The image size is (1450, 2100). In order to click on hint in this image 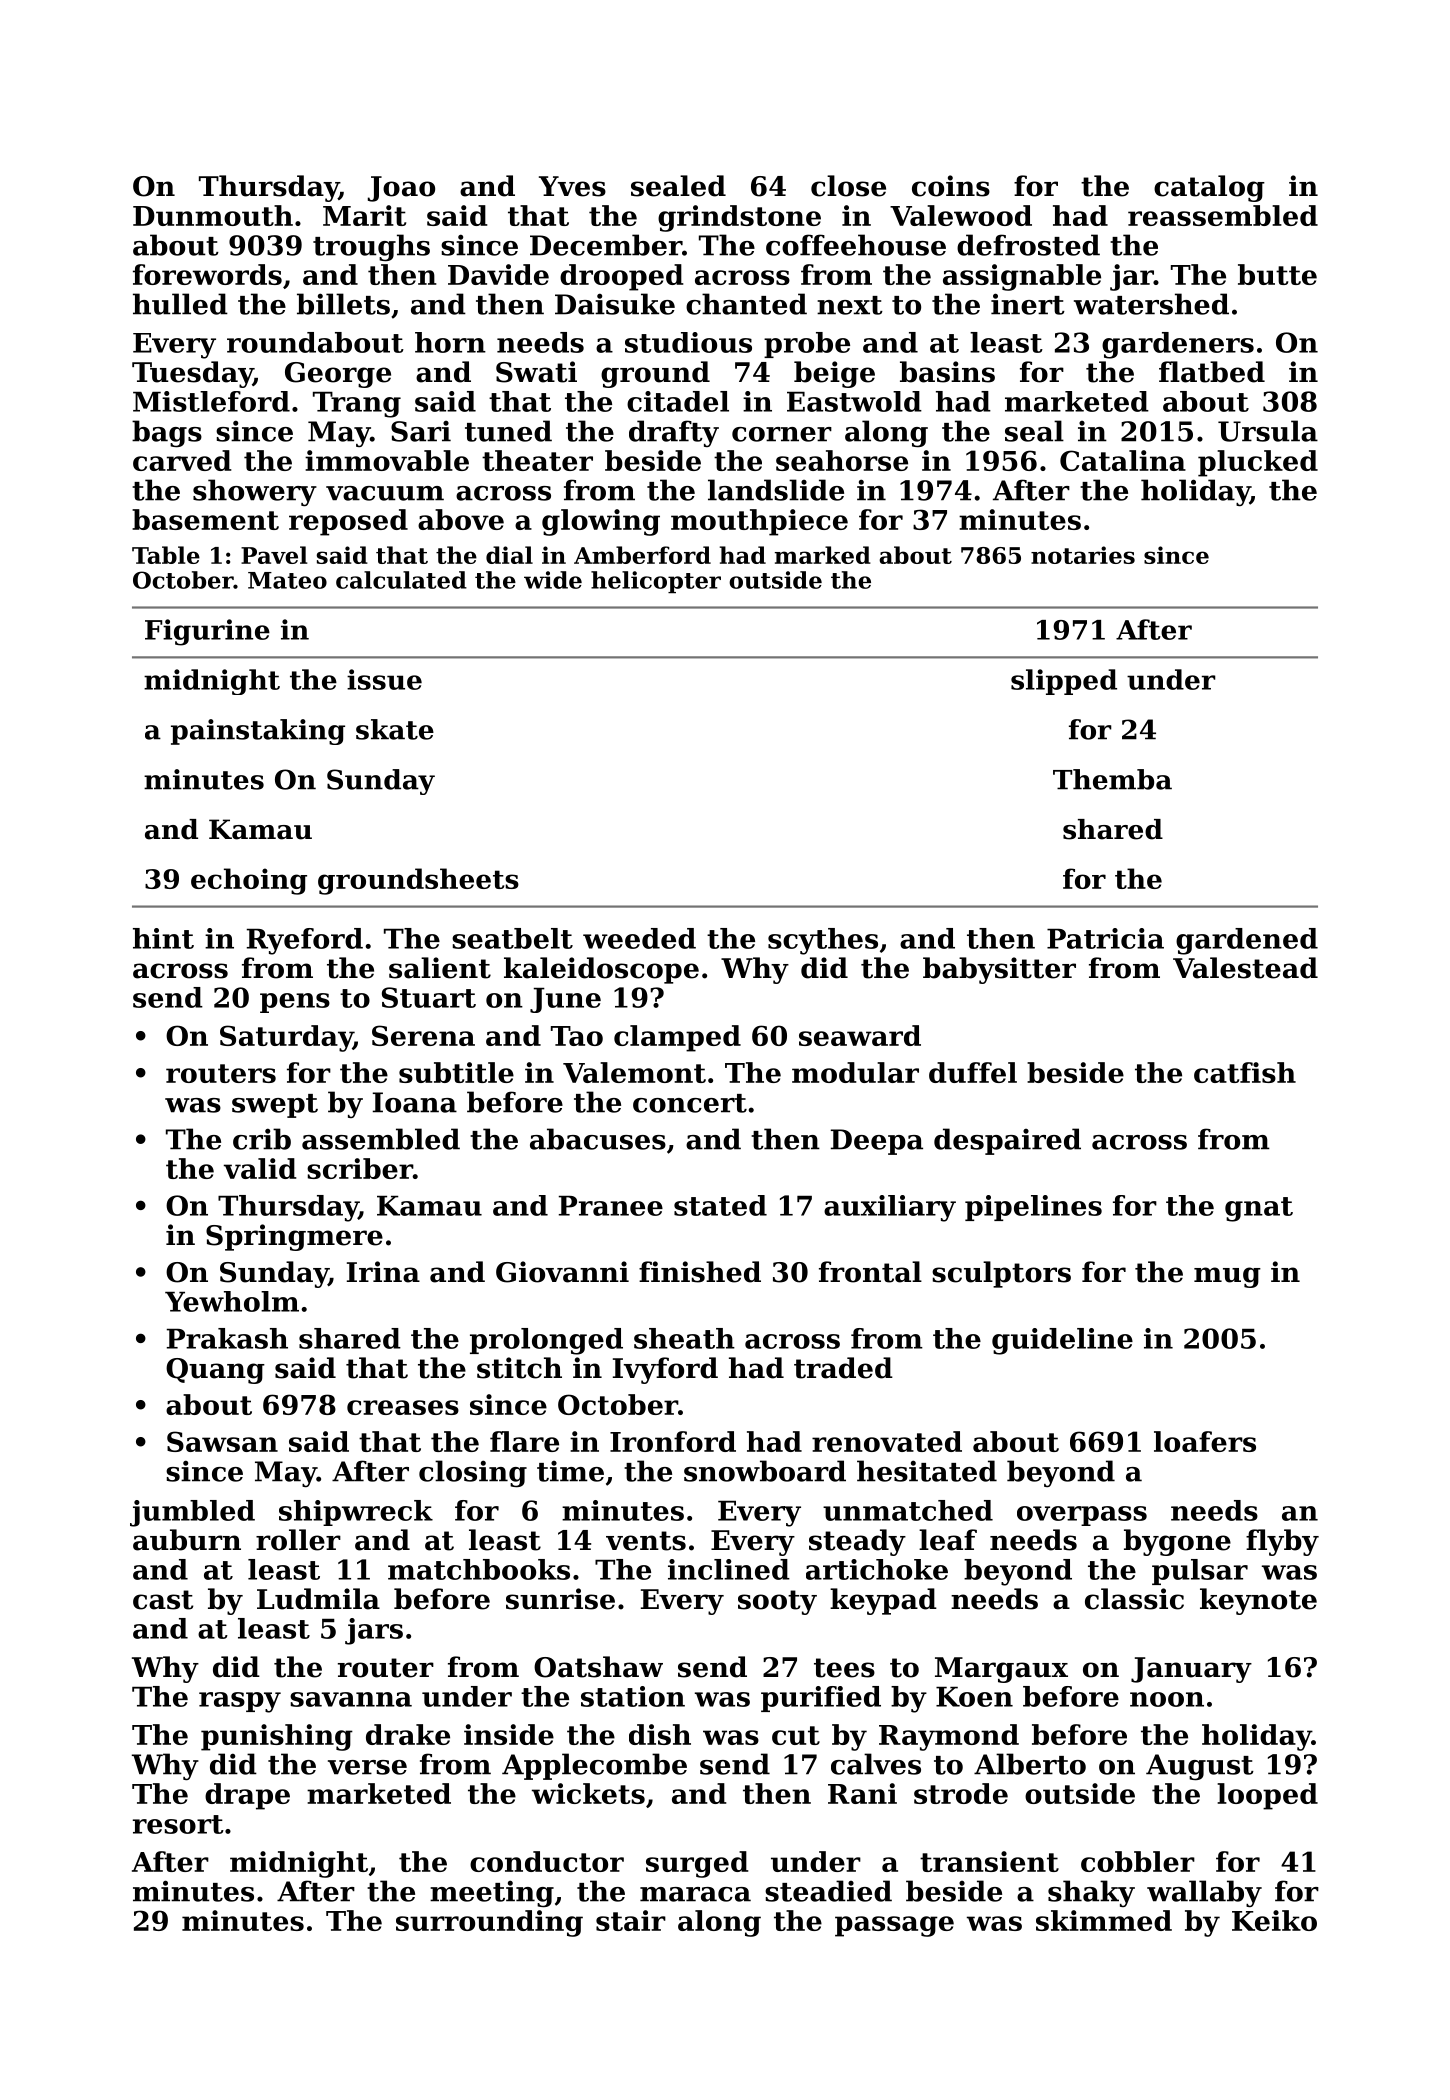, I will do `click(163, 938)`.
